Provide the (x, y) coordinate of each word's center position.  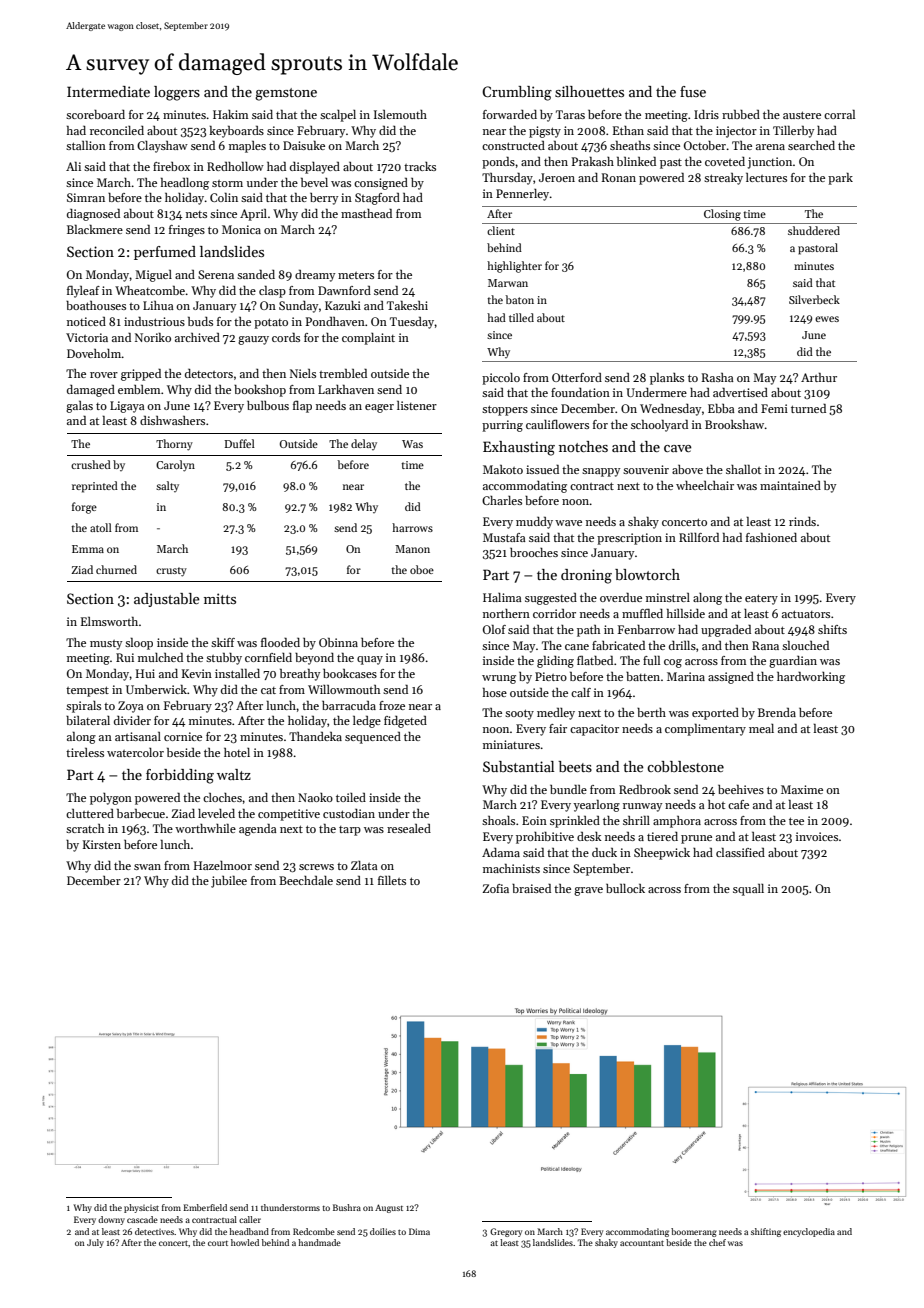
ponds (498, 163)
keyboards (236, 132)
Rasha (718, 377)
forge (84, 508)
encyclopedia (809, 1232)
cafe (738, 804)
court (218, 1243)
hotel (237, 752)
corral (839, 114)
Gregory (506, 1232)
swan (147, 867)
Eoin (534, 820)
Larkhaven (346, 389)
